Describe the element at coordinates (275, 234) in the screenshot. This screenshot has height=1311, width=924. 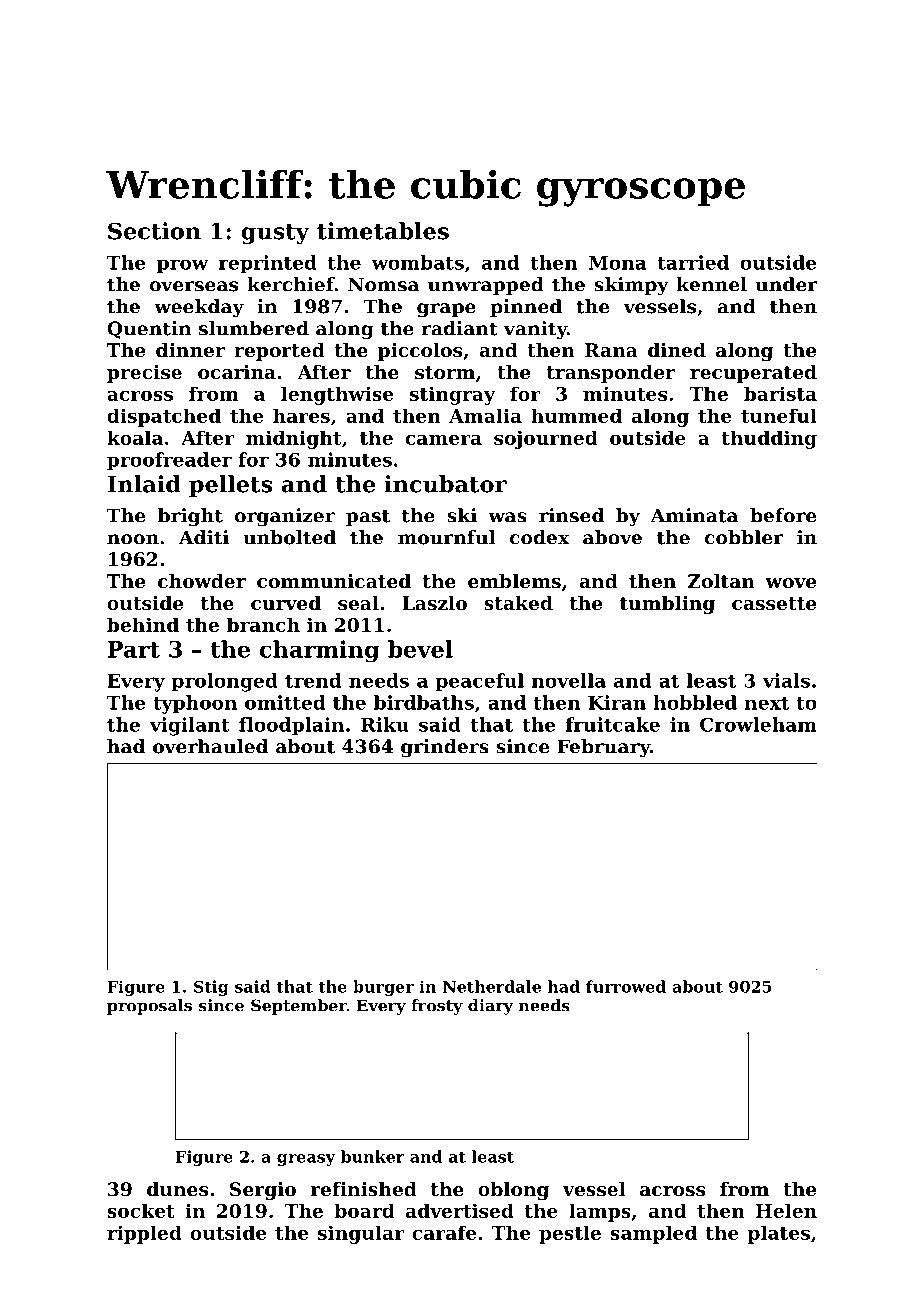
I see `gusty` at that location.
